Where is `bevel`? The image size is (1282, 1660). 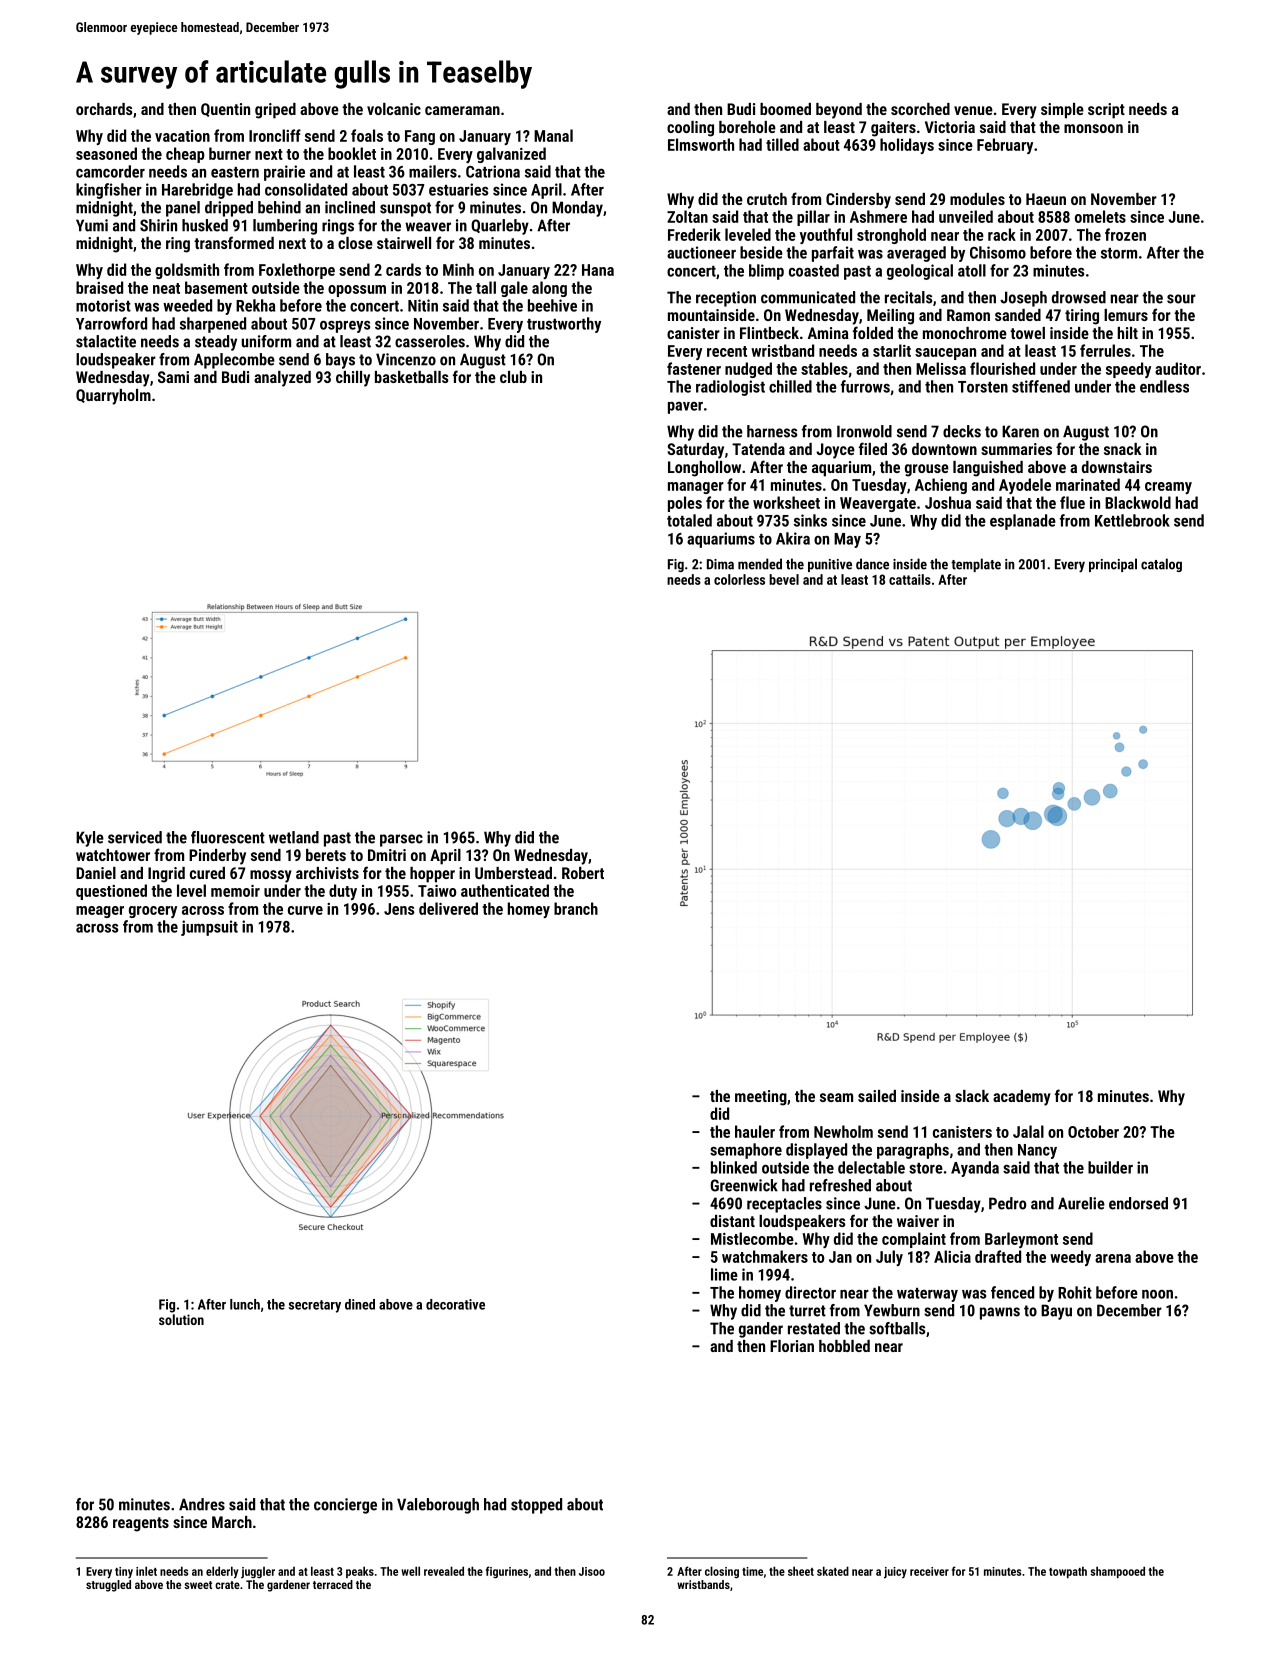
bevel is located at coordinates (784, 579).
